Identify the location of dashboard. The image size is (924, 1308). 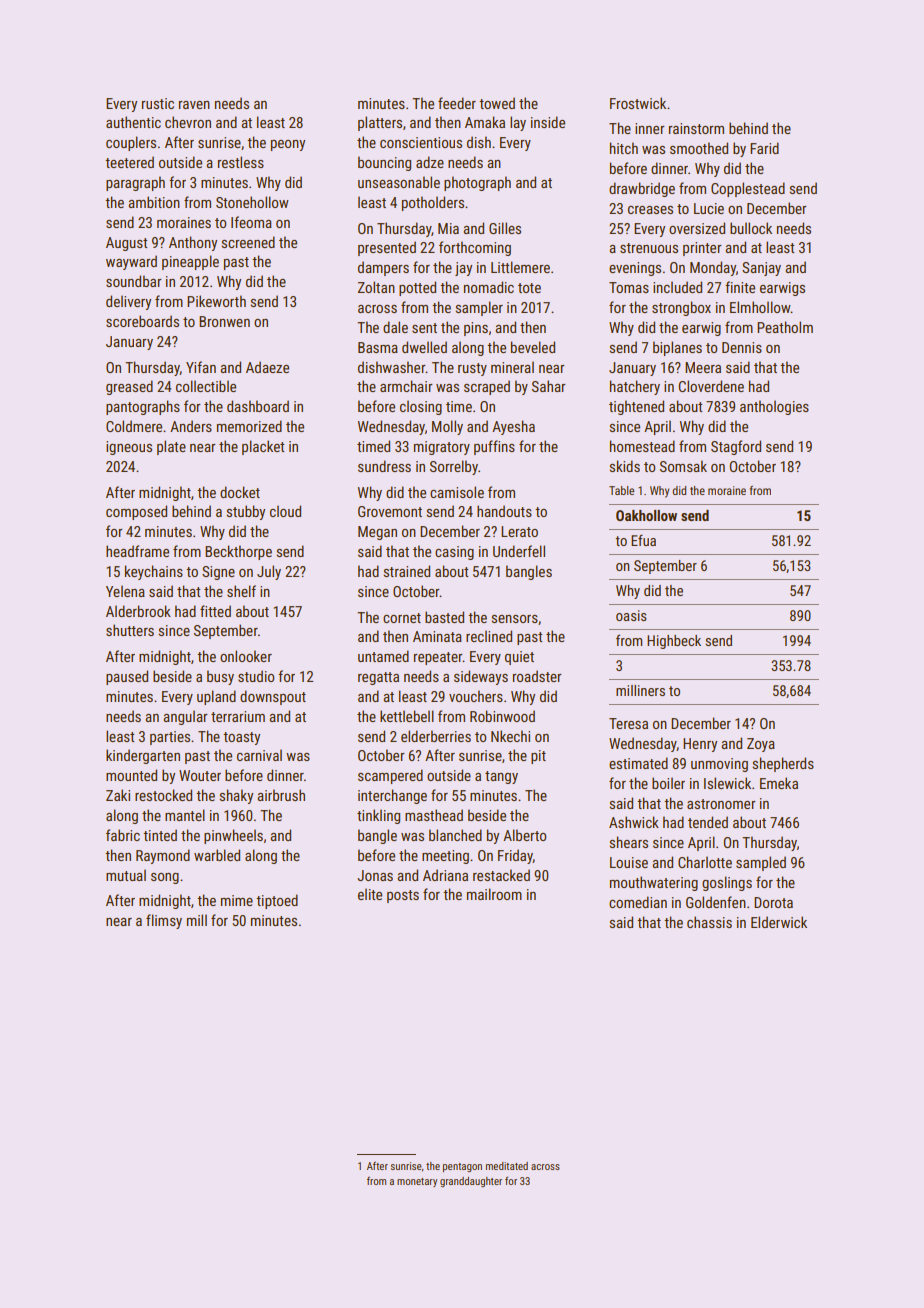
(258, 406).
